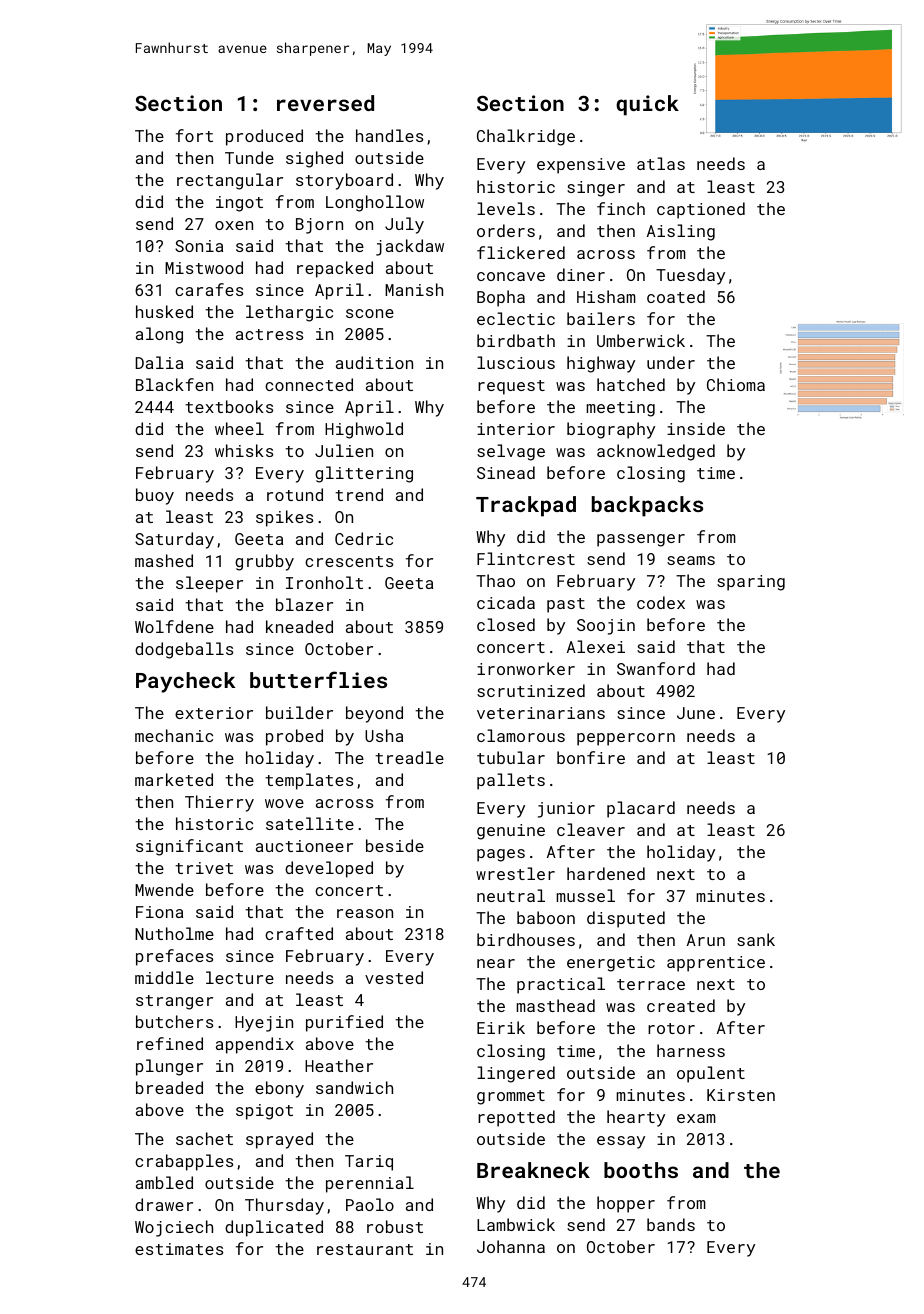 The image size is (924, 1314). What do you see at coordinates (179, 1249) in the screenshot?
I see `estimates` at bounding box center [179, 1249].
